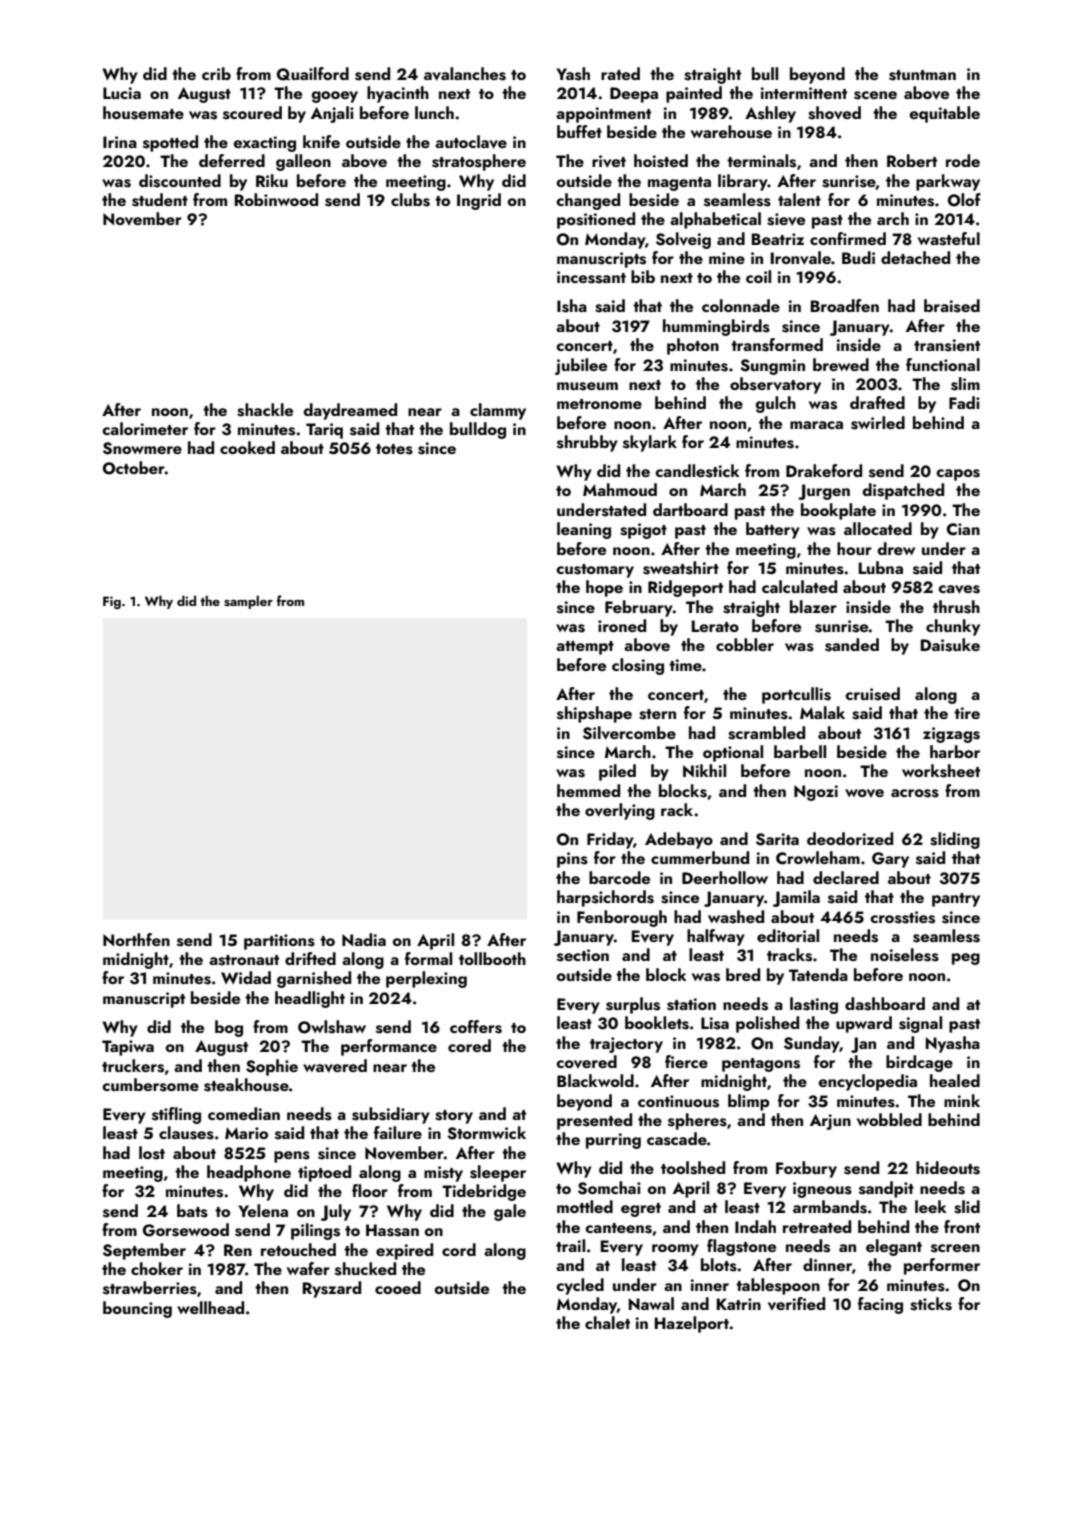  What do you see at coordinates (693, 1168) in the image?
I see `toolshed` at bounding box center [693, 1168].
